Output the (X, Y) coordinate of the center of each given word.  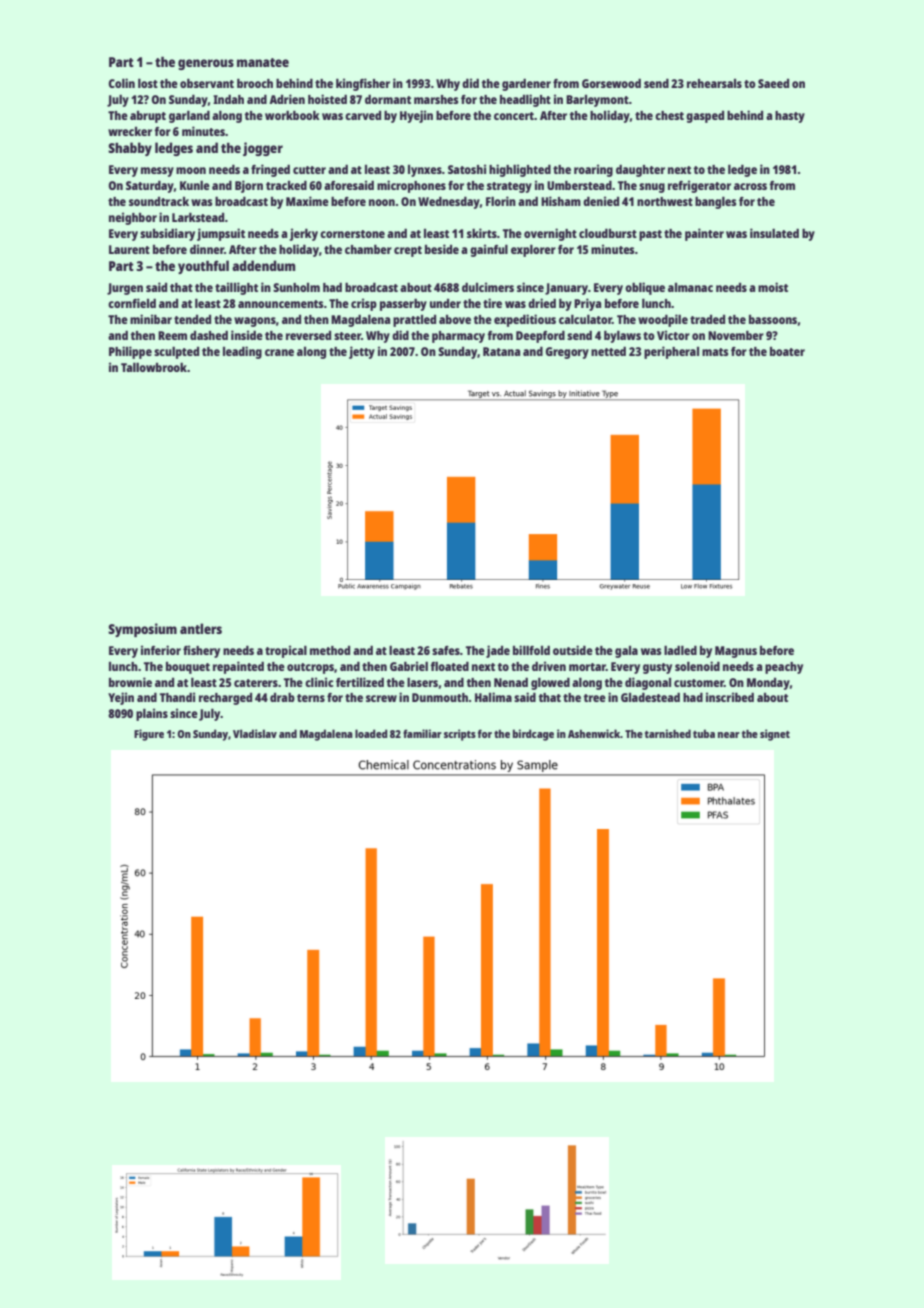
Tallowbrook (154, 367)
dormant (388, 99)
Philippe (130, 352)
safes (446, 650)
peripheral (671, 352)
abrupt (148, 117)
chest (669, 115)
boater (787, 351)
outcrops (310, 668)
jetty (362, 352)
